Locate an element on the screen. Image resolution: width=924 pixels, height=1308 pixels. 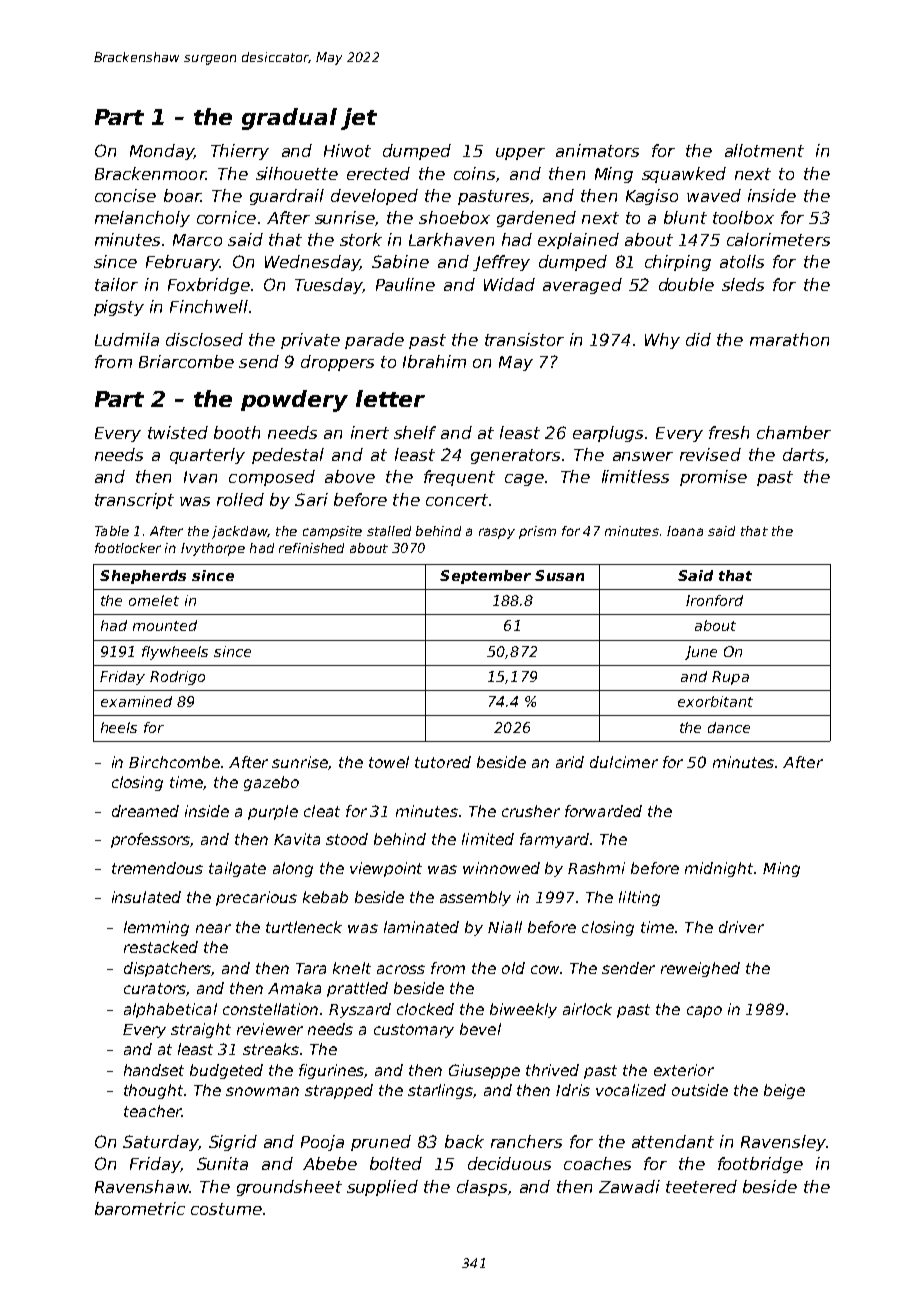
Finchwell is located at coordinates (209, 306).
